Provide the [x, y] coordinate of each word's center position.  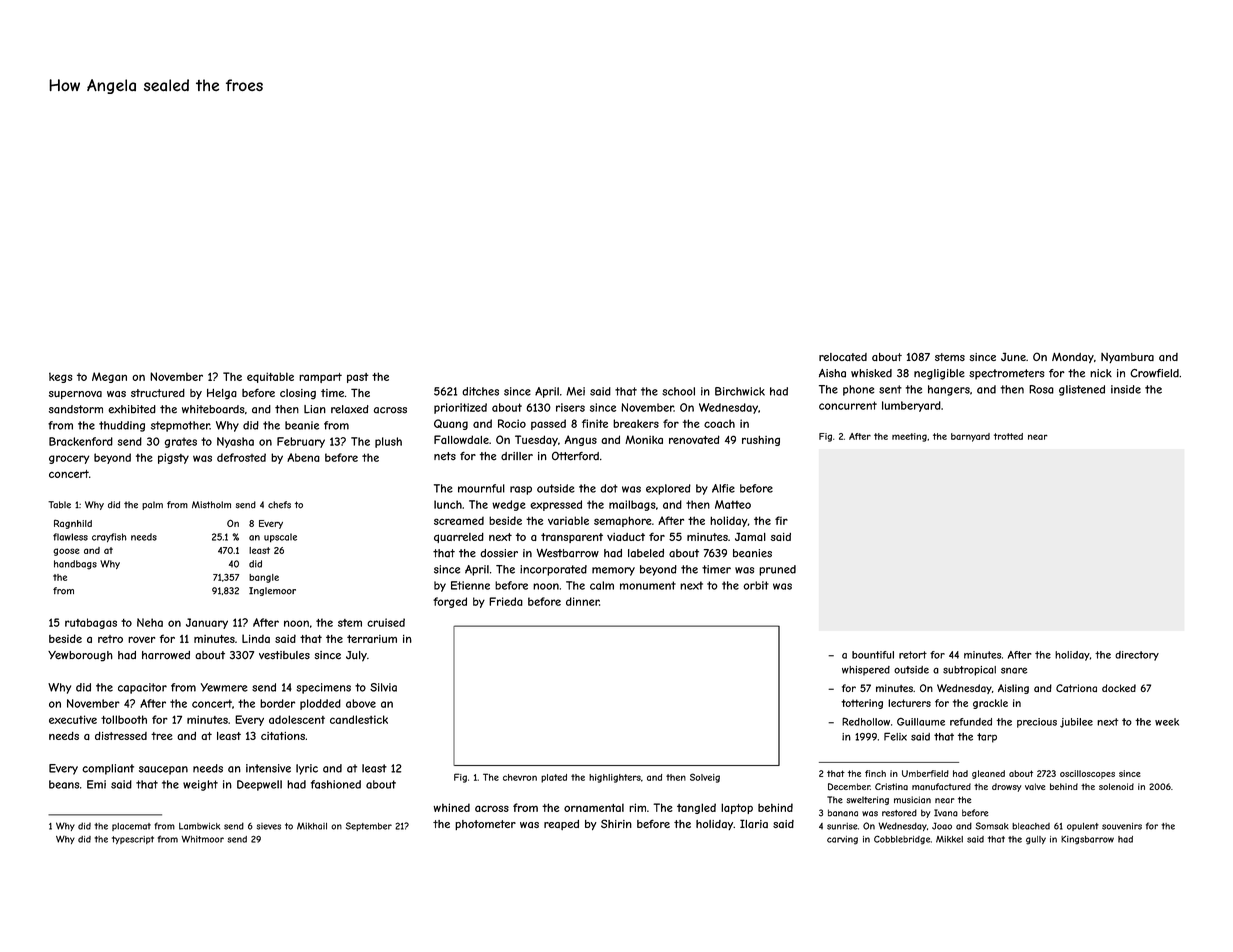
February [301, 442]
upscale [280, 538]
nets [445, 456]
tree [162, 736]
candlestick [359, 719]
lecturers [909, 703]
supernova [75, 395]
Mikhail [312, 826]
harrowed [166, 655]
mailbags [632, 505]
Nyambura [1127, 358]
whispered [866, 671]
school [678, 391]
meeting [909, 437]
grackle [990, 704]
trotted [1008, 436]
